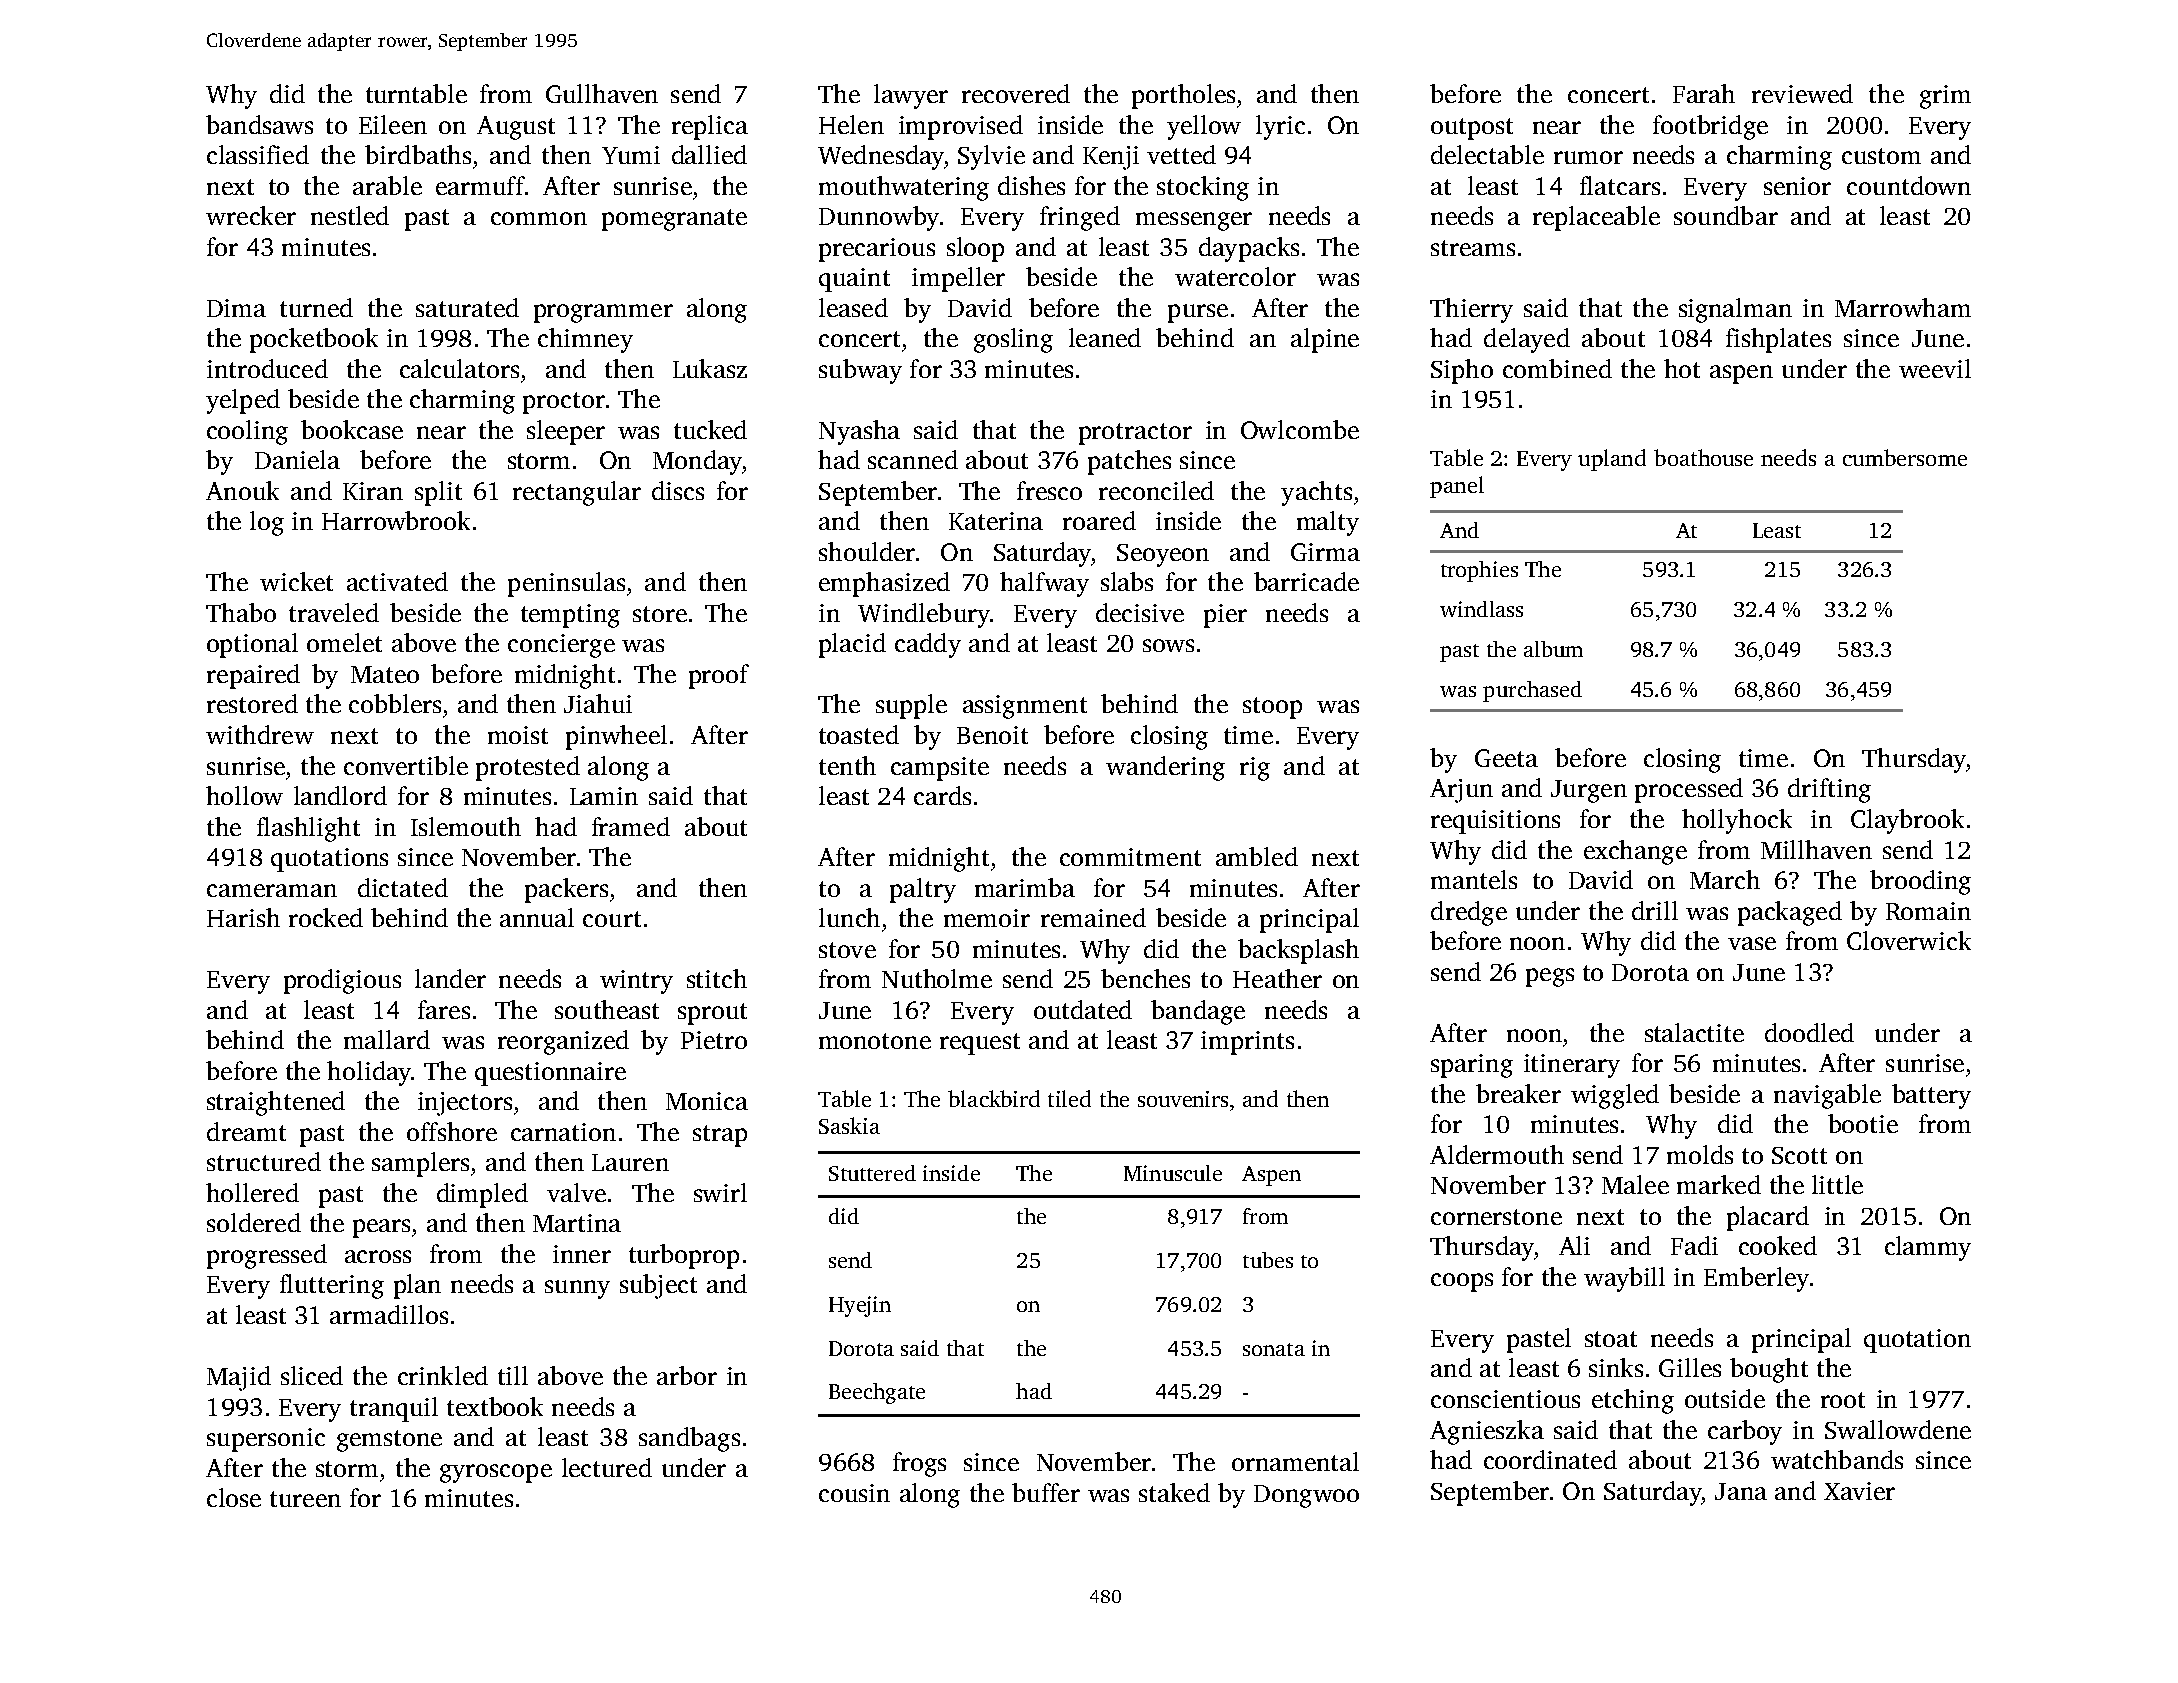  What do you see at coordinates (297, 459) in the screenshot?
I see `Daniela` at bounding box center [297, 459].
